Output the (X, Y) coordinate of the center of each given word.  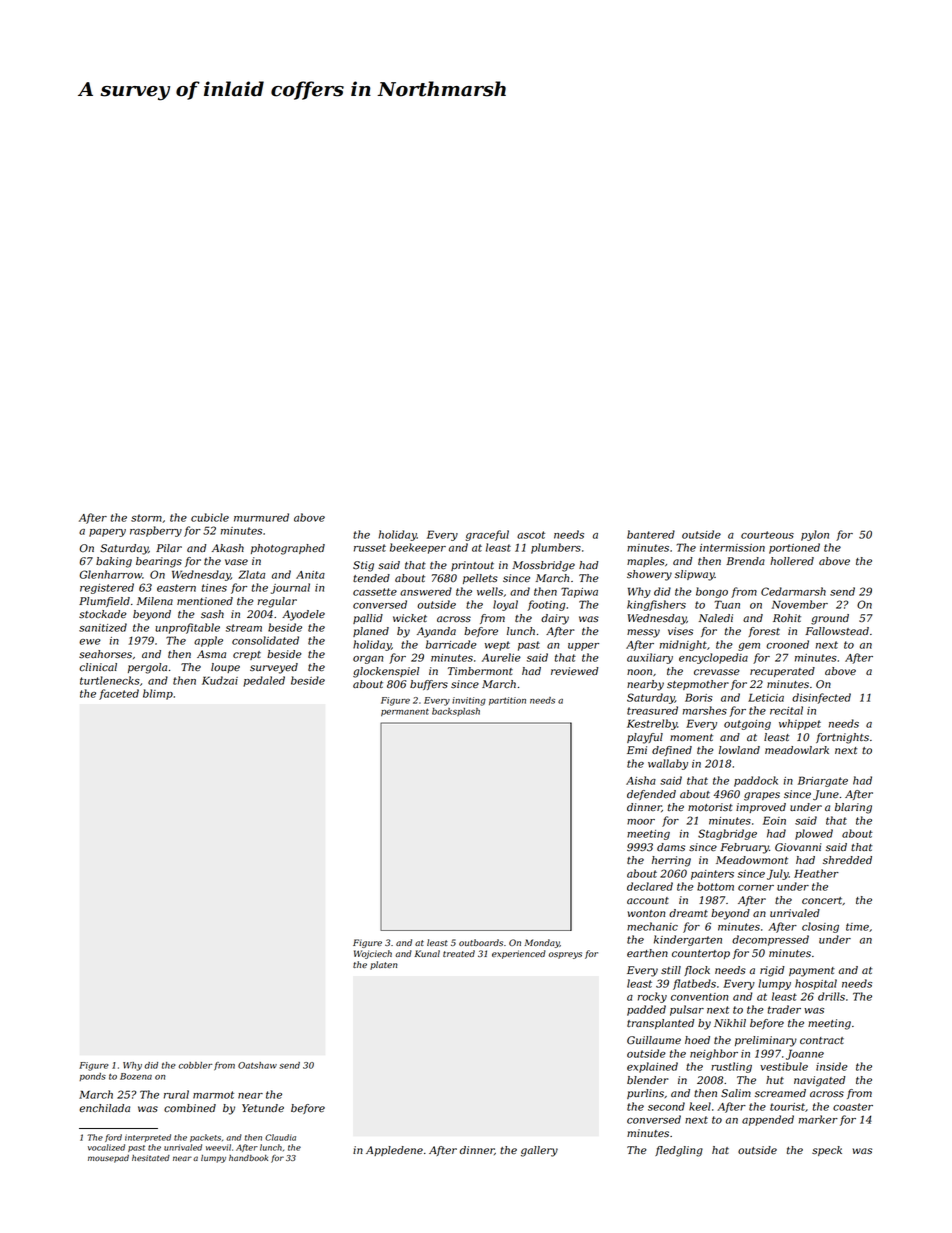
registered (107, 588)
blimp (158, 694)
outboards (481, 942)
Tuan (727, 604)
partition (507, 701)
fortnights (842, 738)
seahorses (105, 654)
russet (370, 548)
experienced (519, 954)
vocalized (106, 1147)
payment (812, 972)
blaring (853, 808)
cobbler (195, 1065)
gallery (539, 1151)
